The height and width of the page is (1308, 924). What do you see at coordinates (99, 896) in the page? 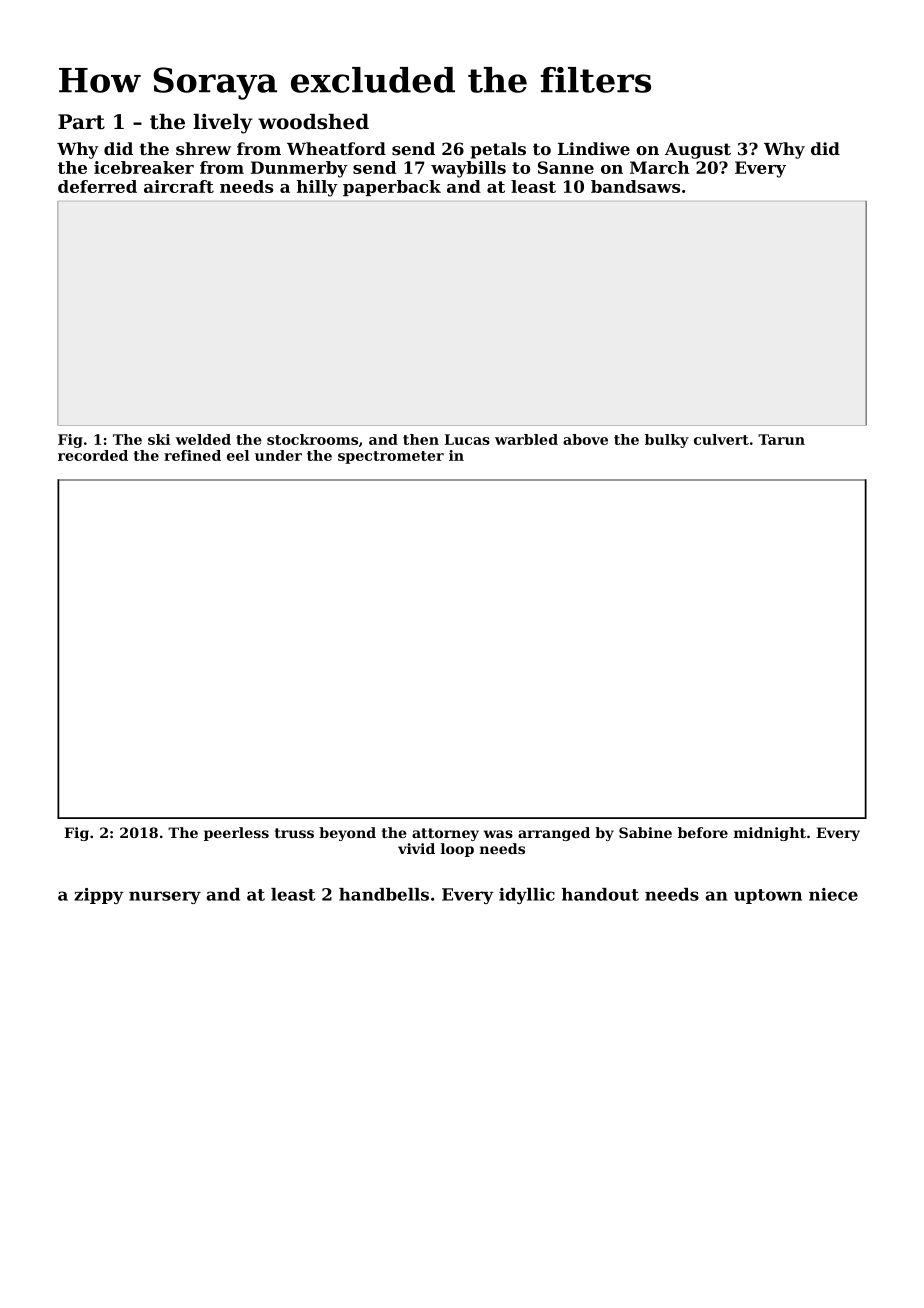
I see `zippy` at bounding box center [99, 896].
